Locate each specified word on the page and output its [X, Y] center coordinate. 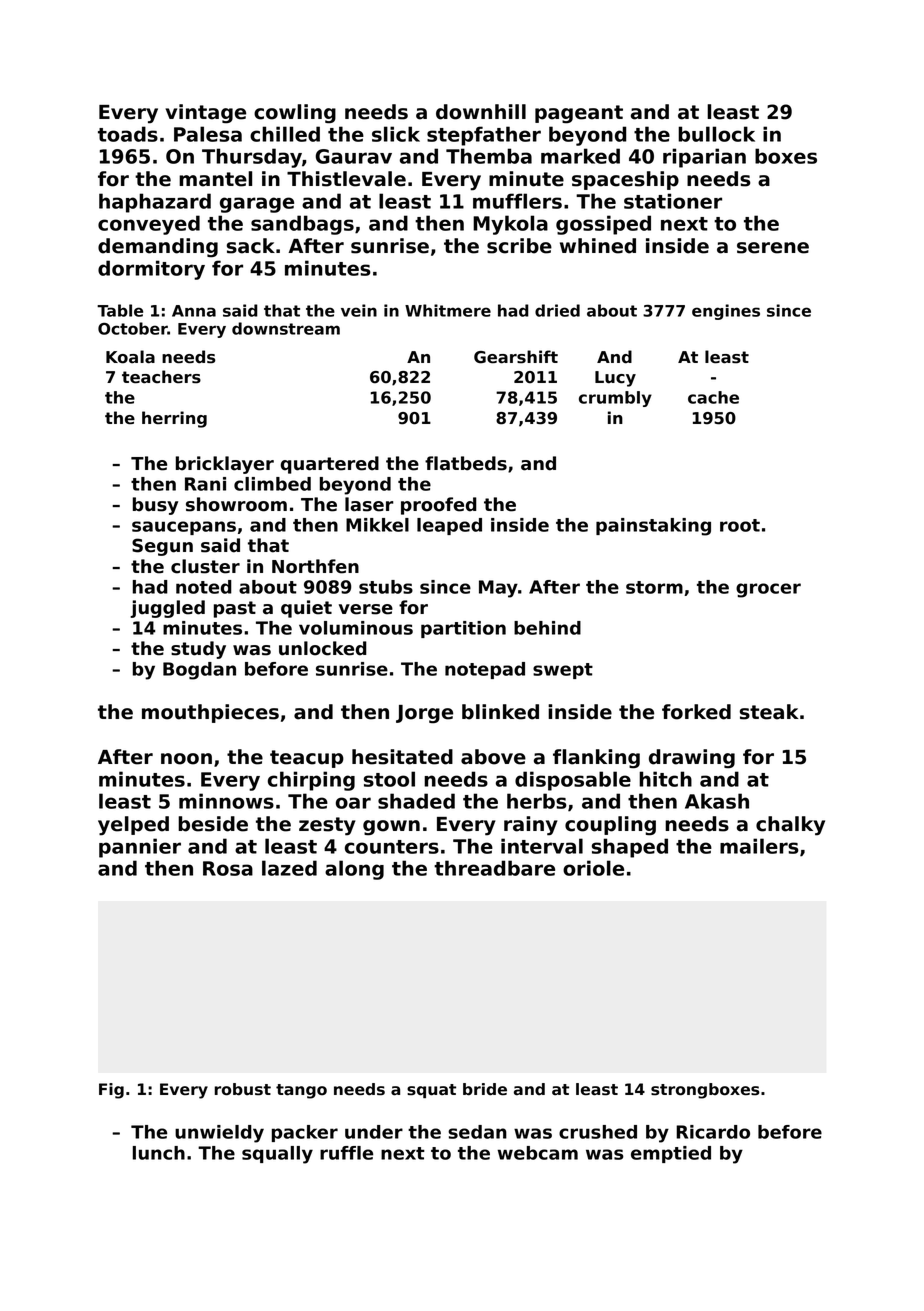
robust [242, 1089]
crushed [598, 1132]
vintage [205, 114]
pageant [579, 114]
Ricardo [713, 1132]
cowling [295, 114]
